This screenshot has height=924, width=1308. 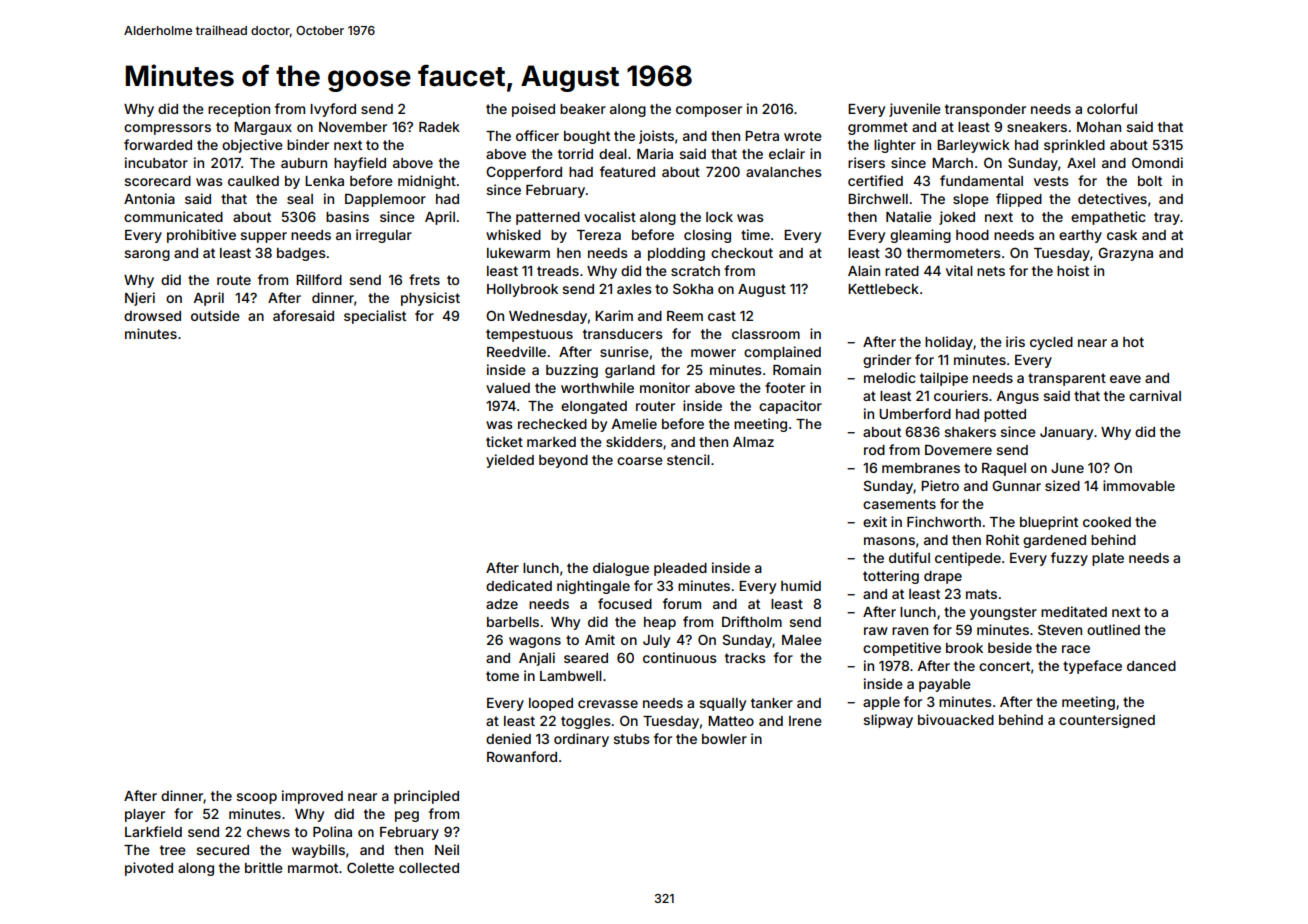 I want to click on cycled, so click(x=1051, y=343).
